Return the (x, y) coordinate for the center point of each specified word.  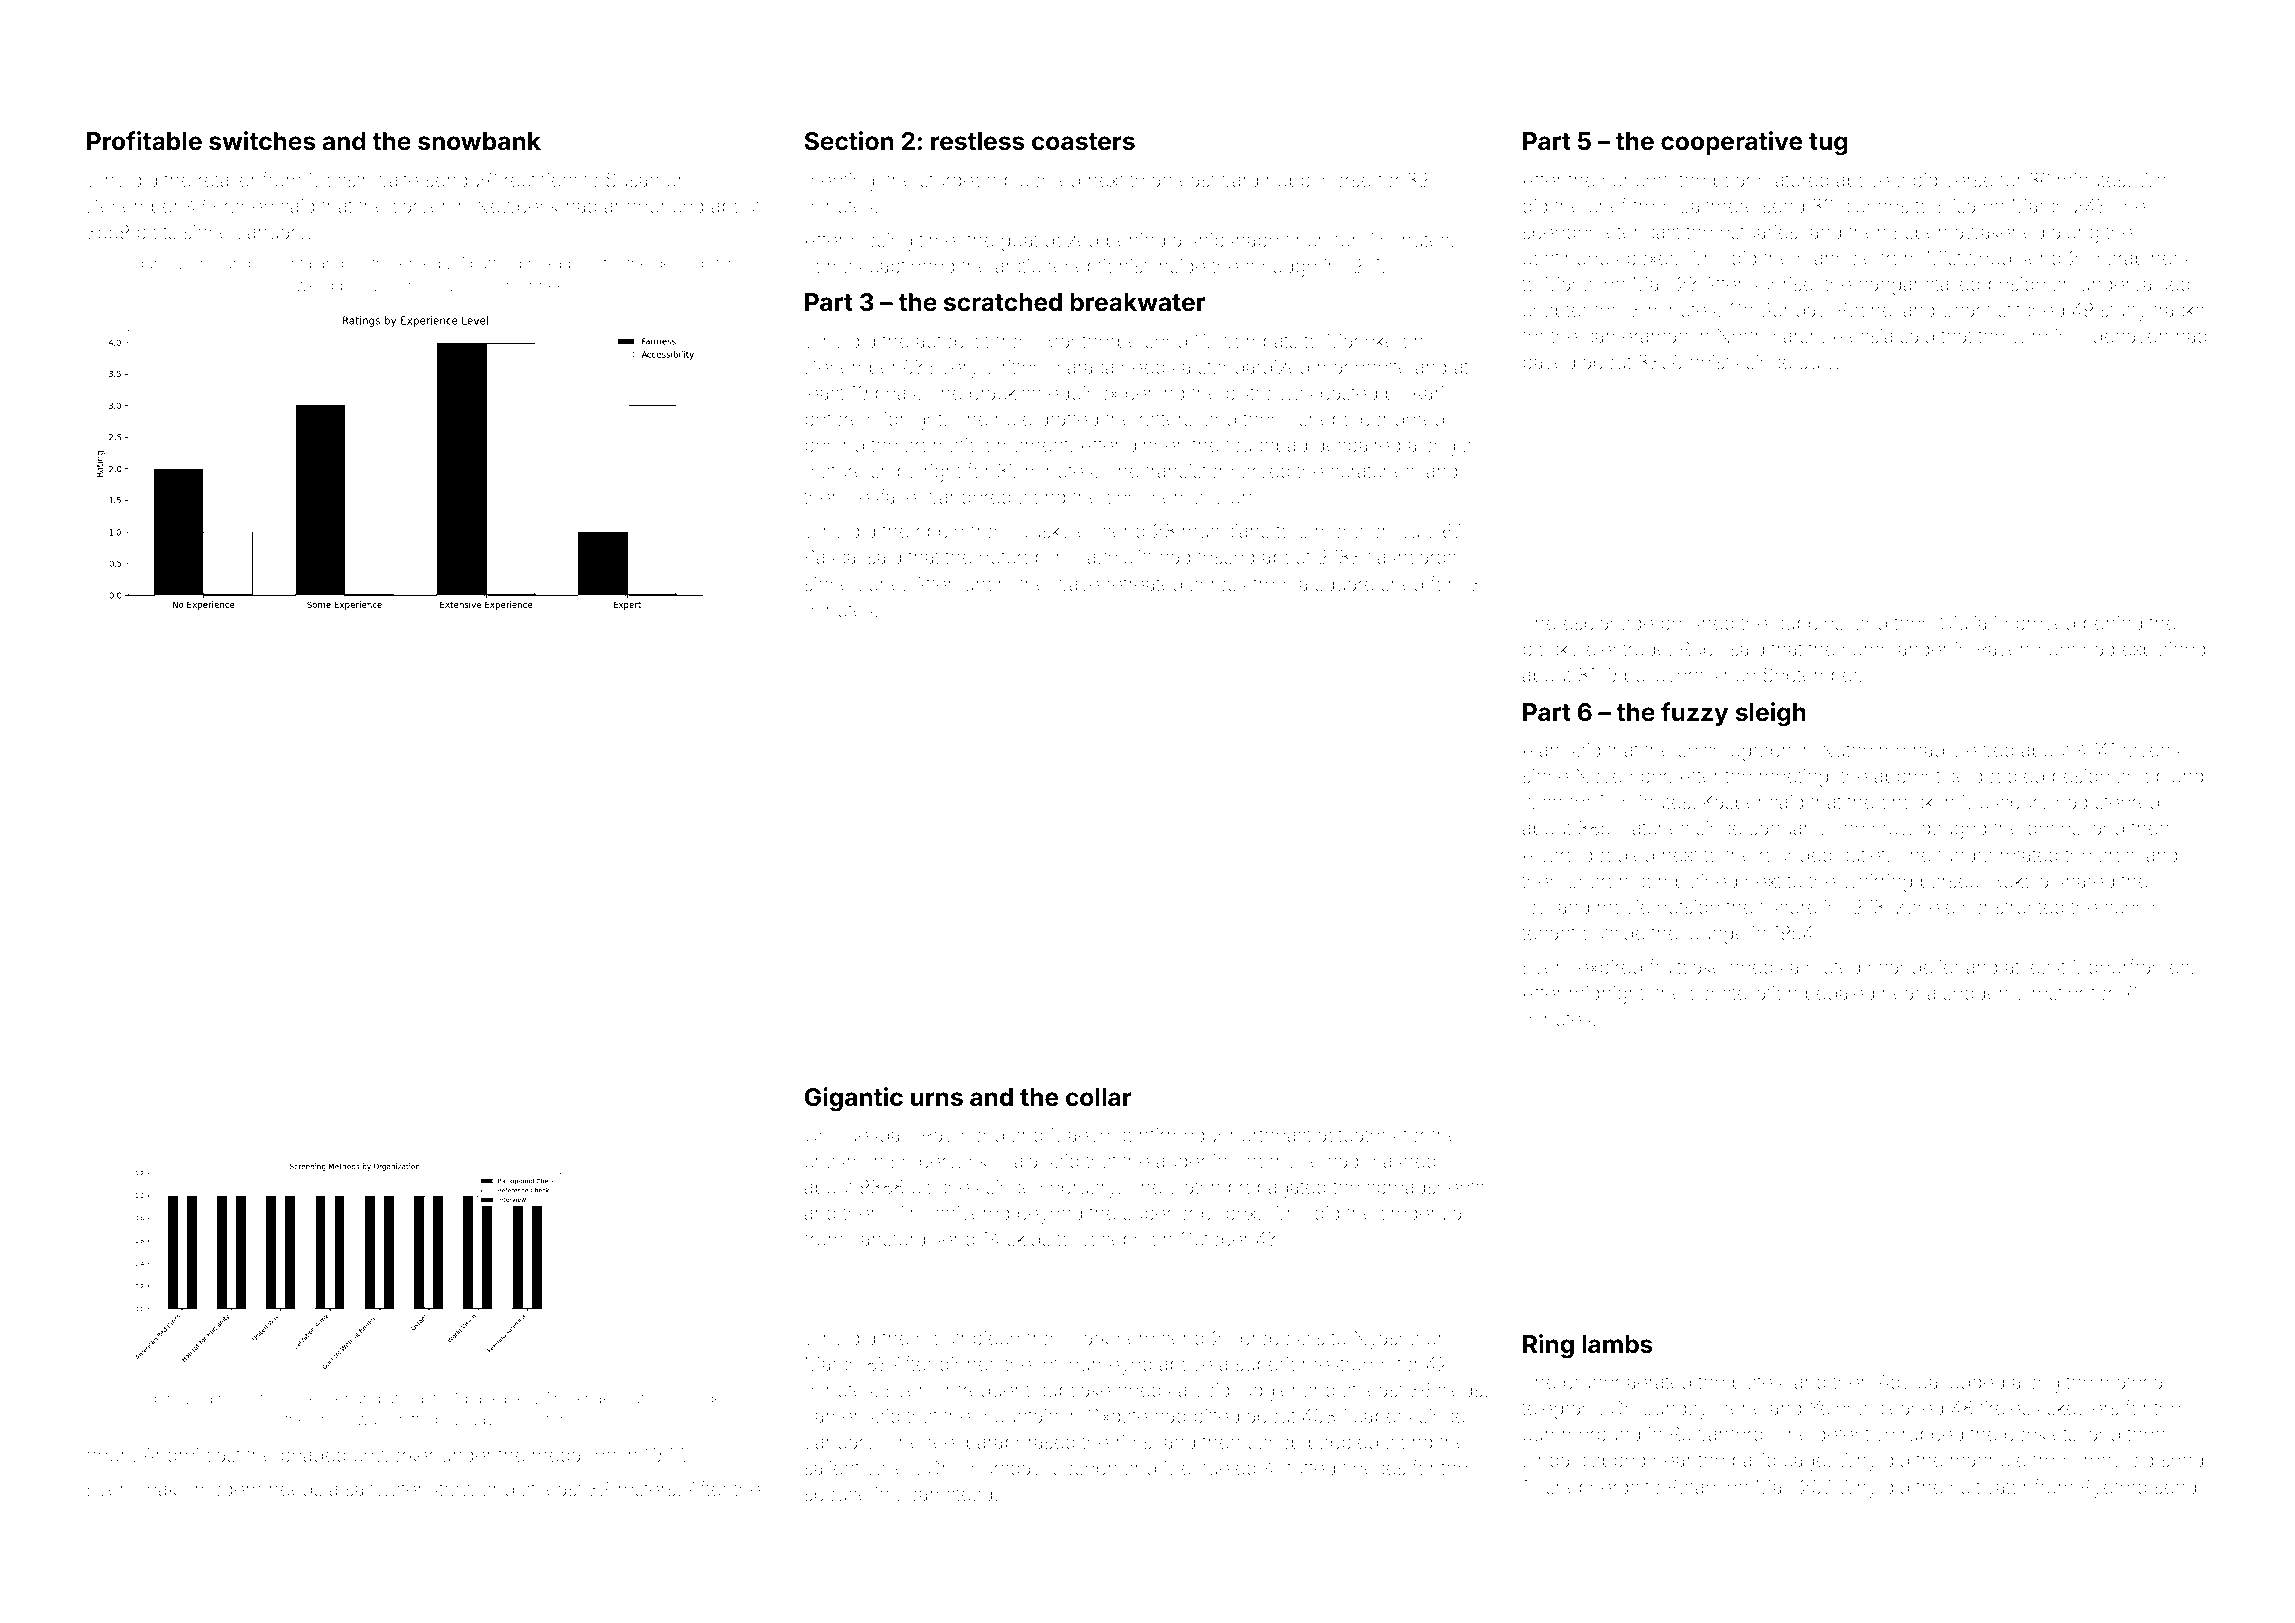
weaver (323, 1399)
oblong (2174, 778)
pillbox (1229, 1215)
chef (1607, 205)
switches (262, 141)
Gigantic (854, 1099)
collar (1099, 1097)
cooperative (1731, 143)
